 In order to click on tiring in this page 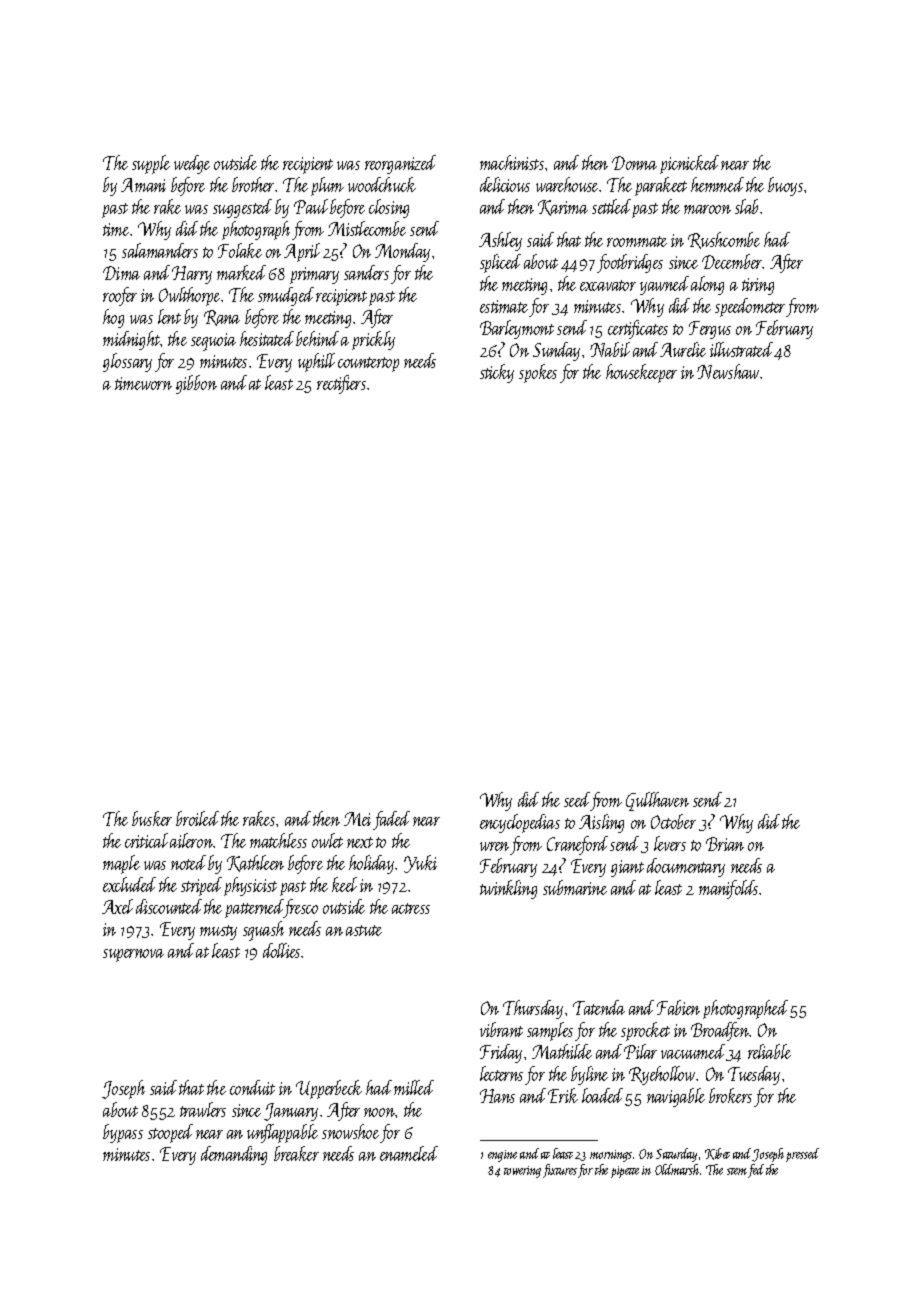, I will do `click(758, 286)`.
